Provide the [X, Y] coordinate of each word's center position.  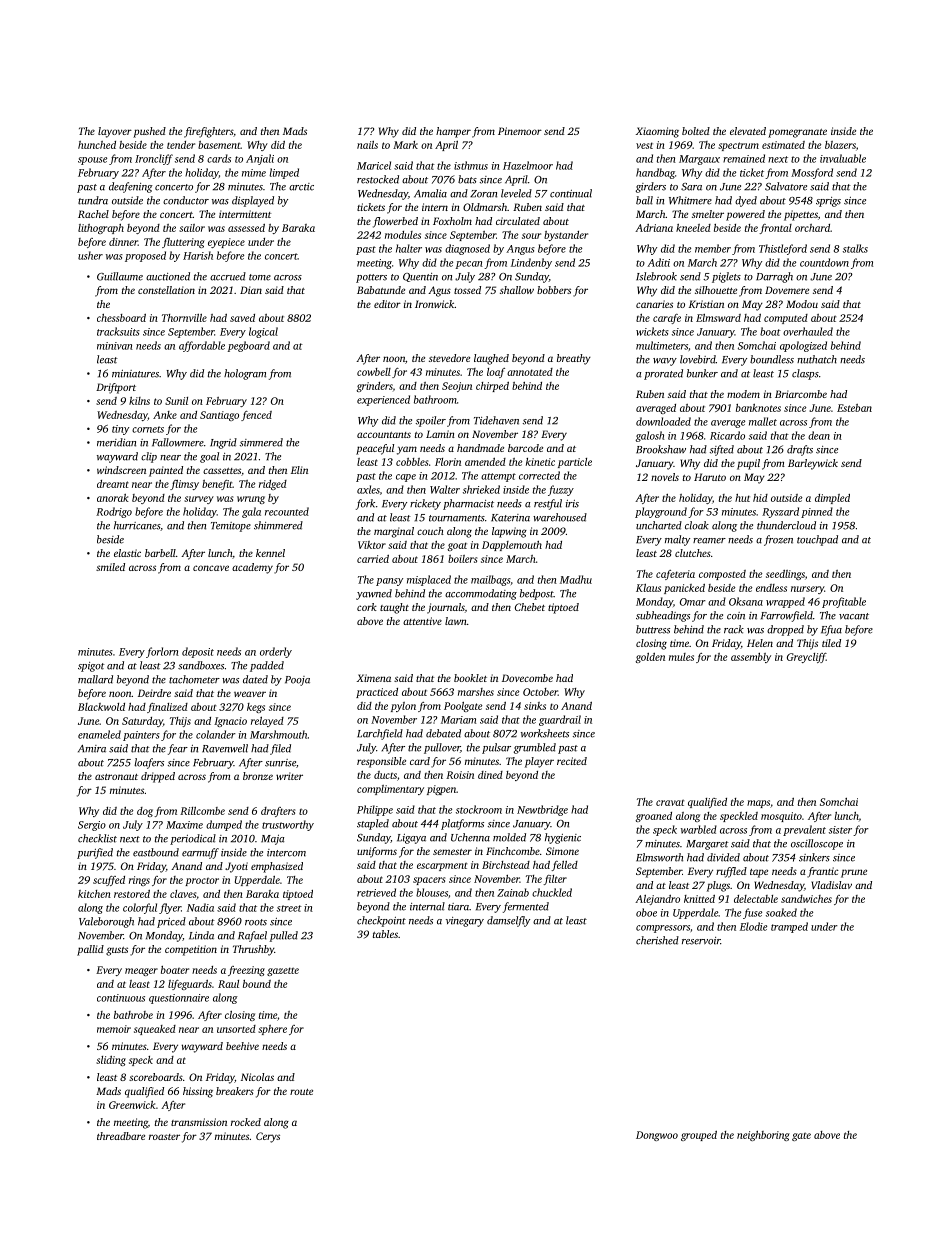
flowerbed [395, 222]
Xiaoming [657, 132]
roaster [164, 1137]
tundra [93, 200]
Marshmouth [278, 734]
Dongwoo [657, 1136]
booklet [470, 678]
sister [840, 830]
